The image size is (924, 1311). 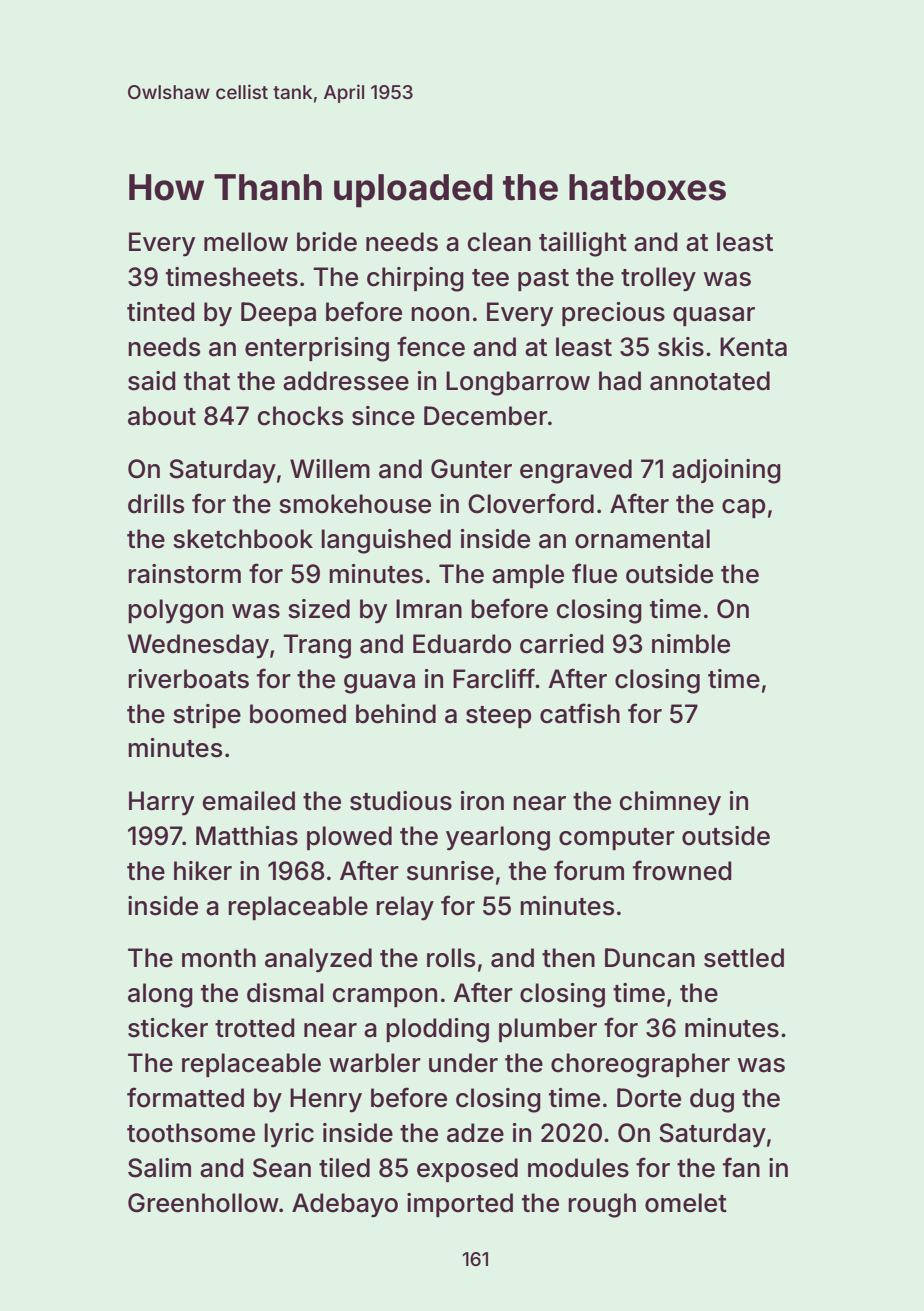 I want to click on cap, so click(x=743, y=508).
